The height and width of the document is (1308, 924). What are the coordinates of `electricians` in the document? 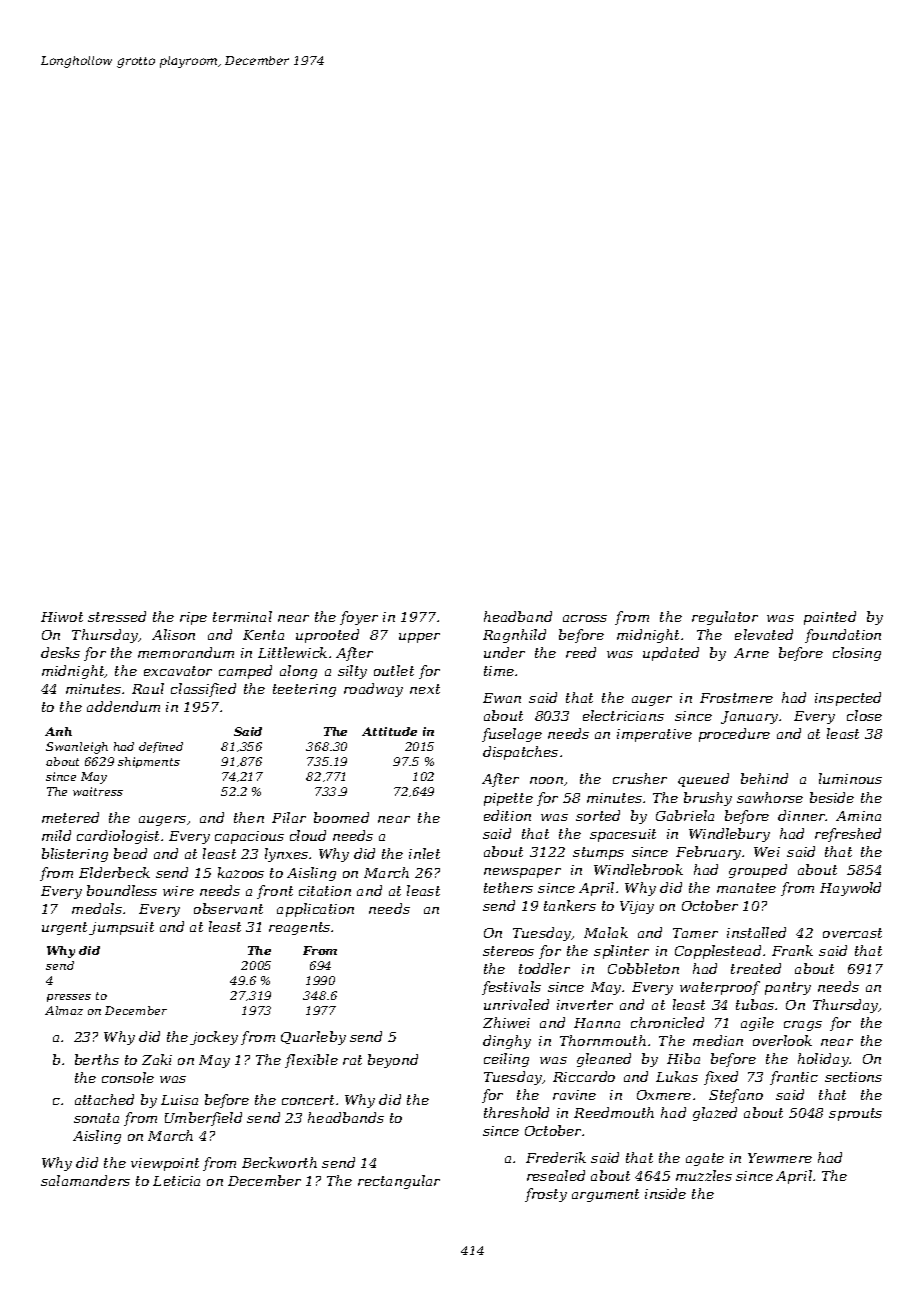 It's located at (623, 715).
